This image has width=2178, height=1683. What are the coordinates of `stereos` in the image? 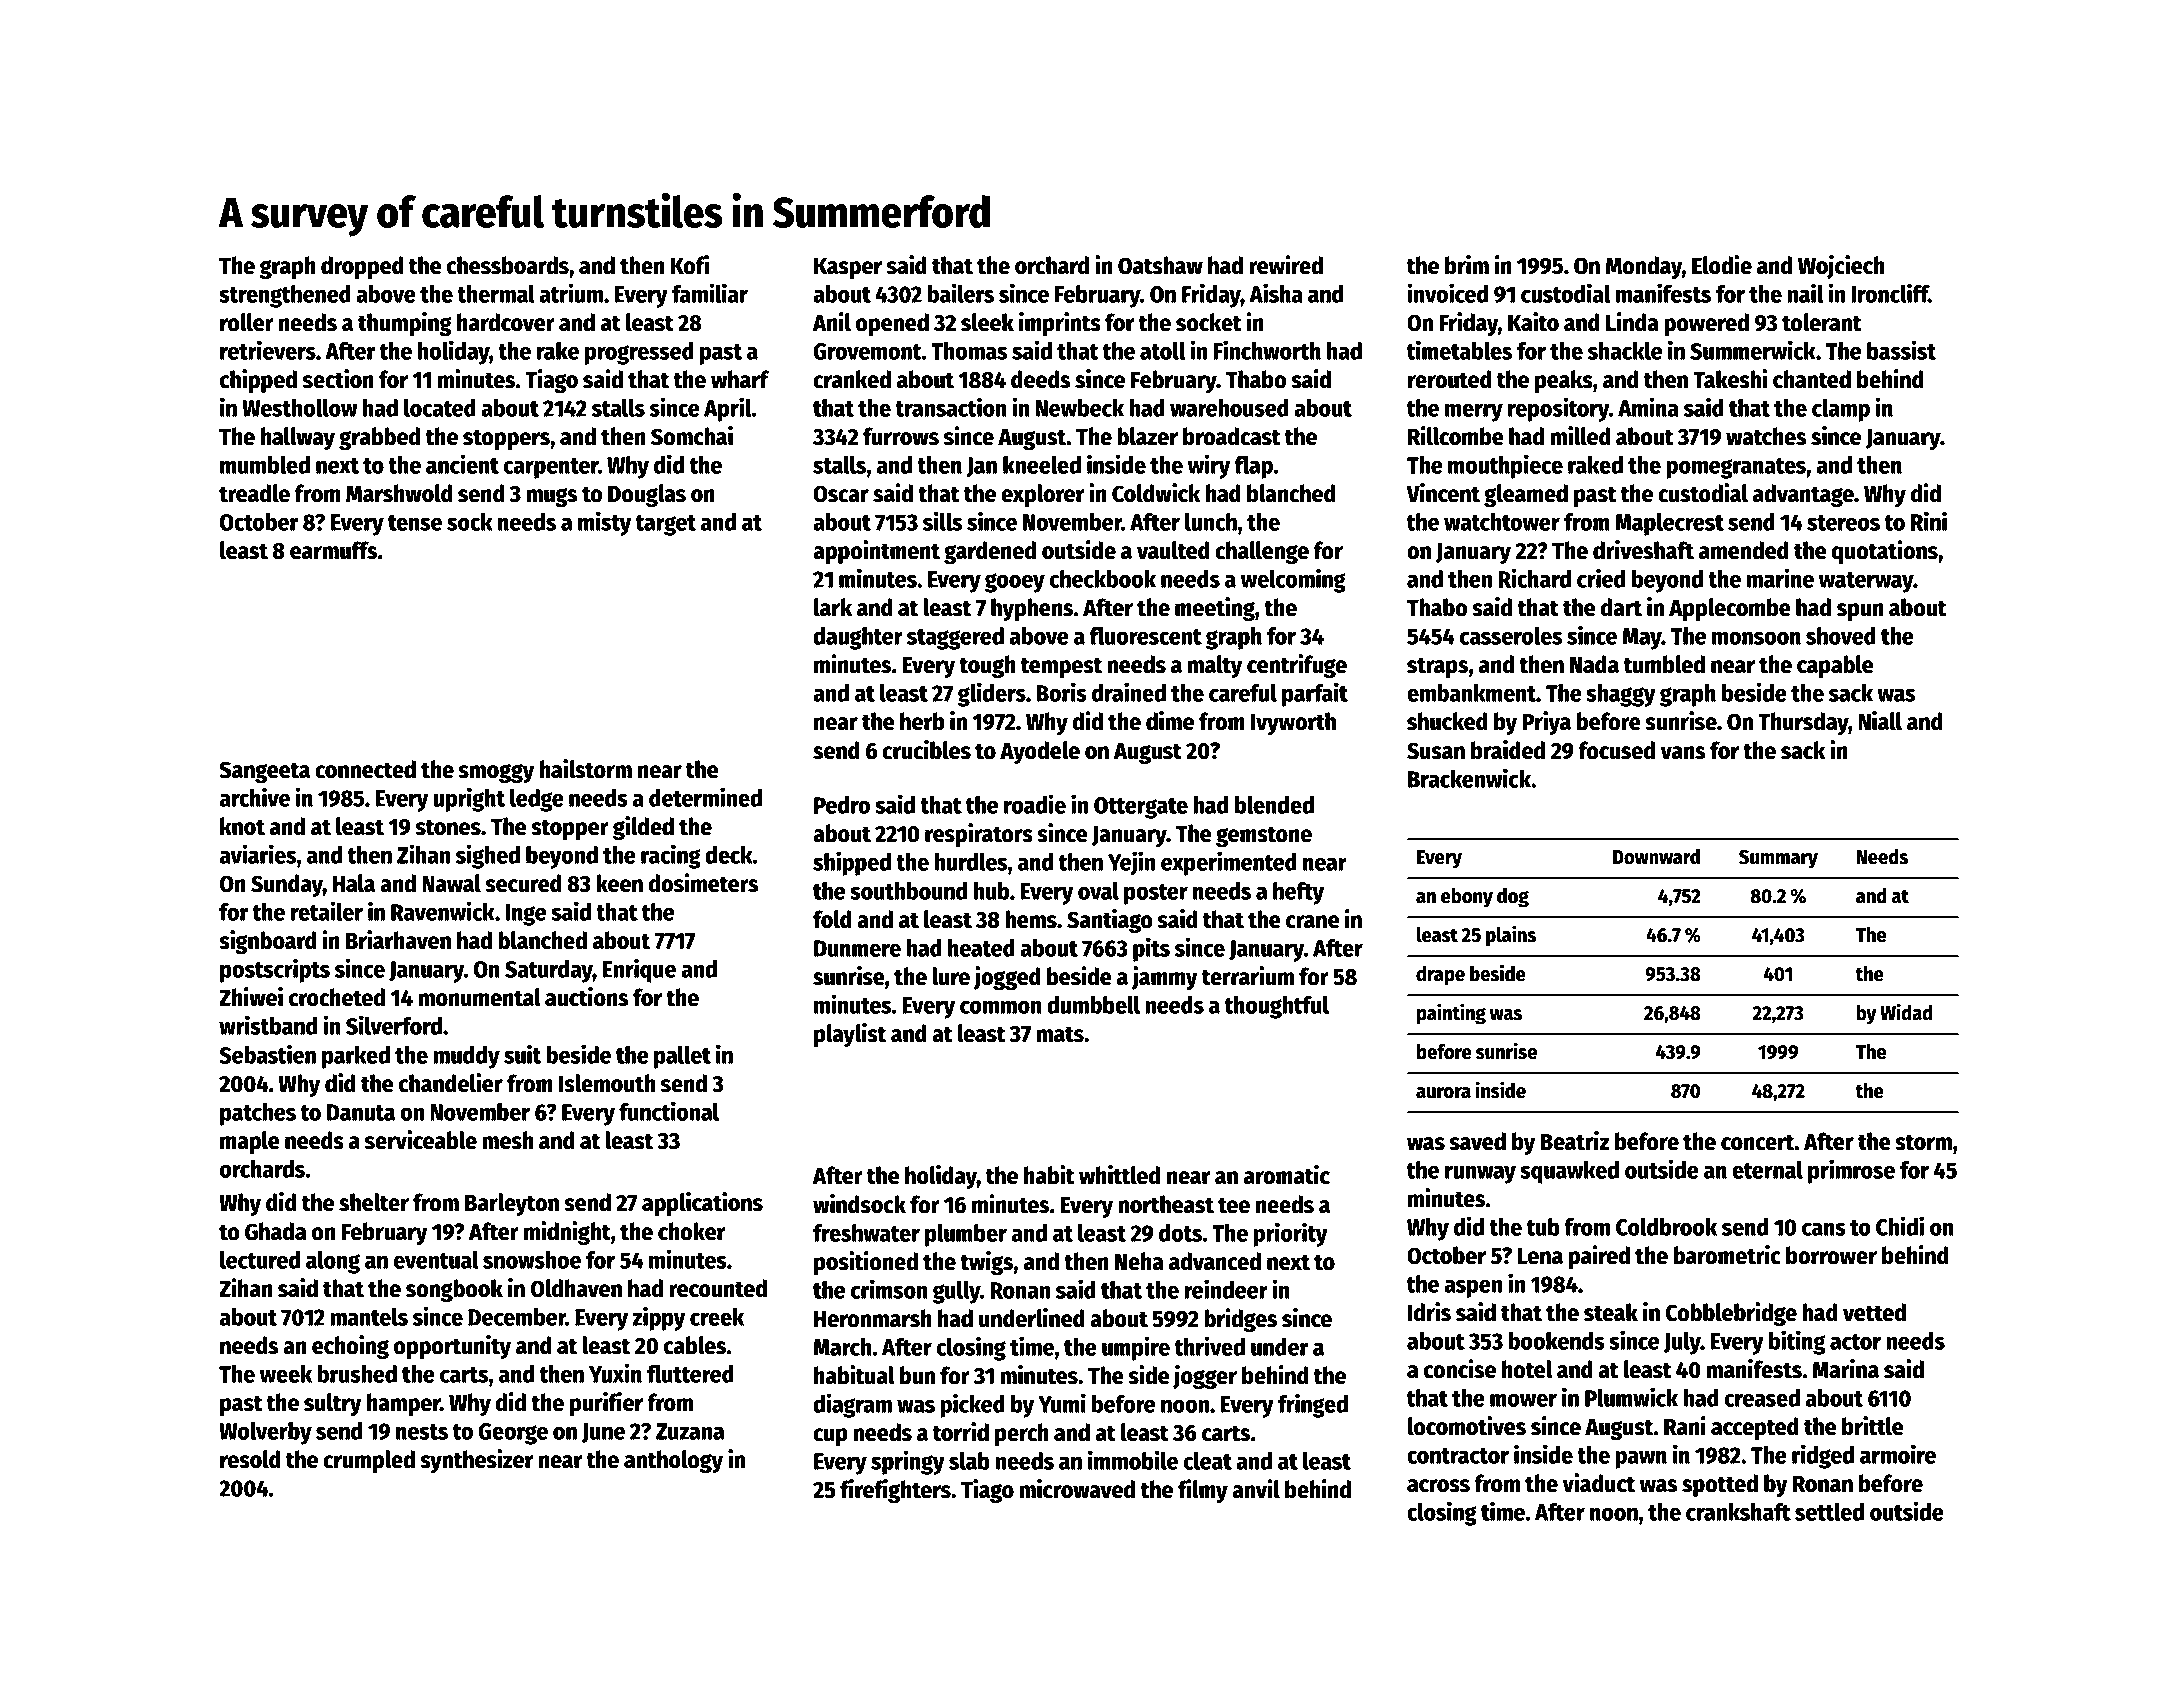 It's located at (1843, 523).
